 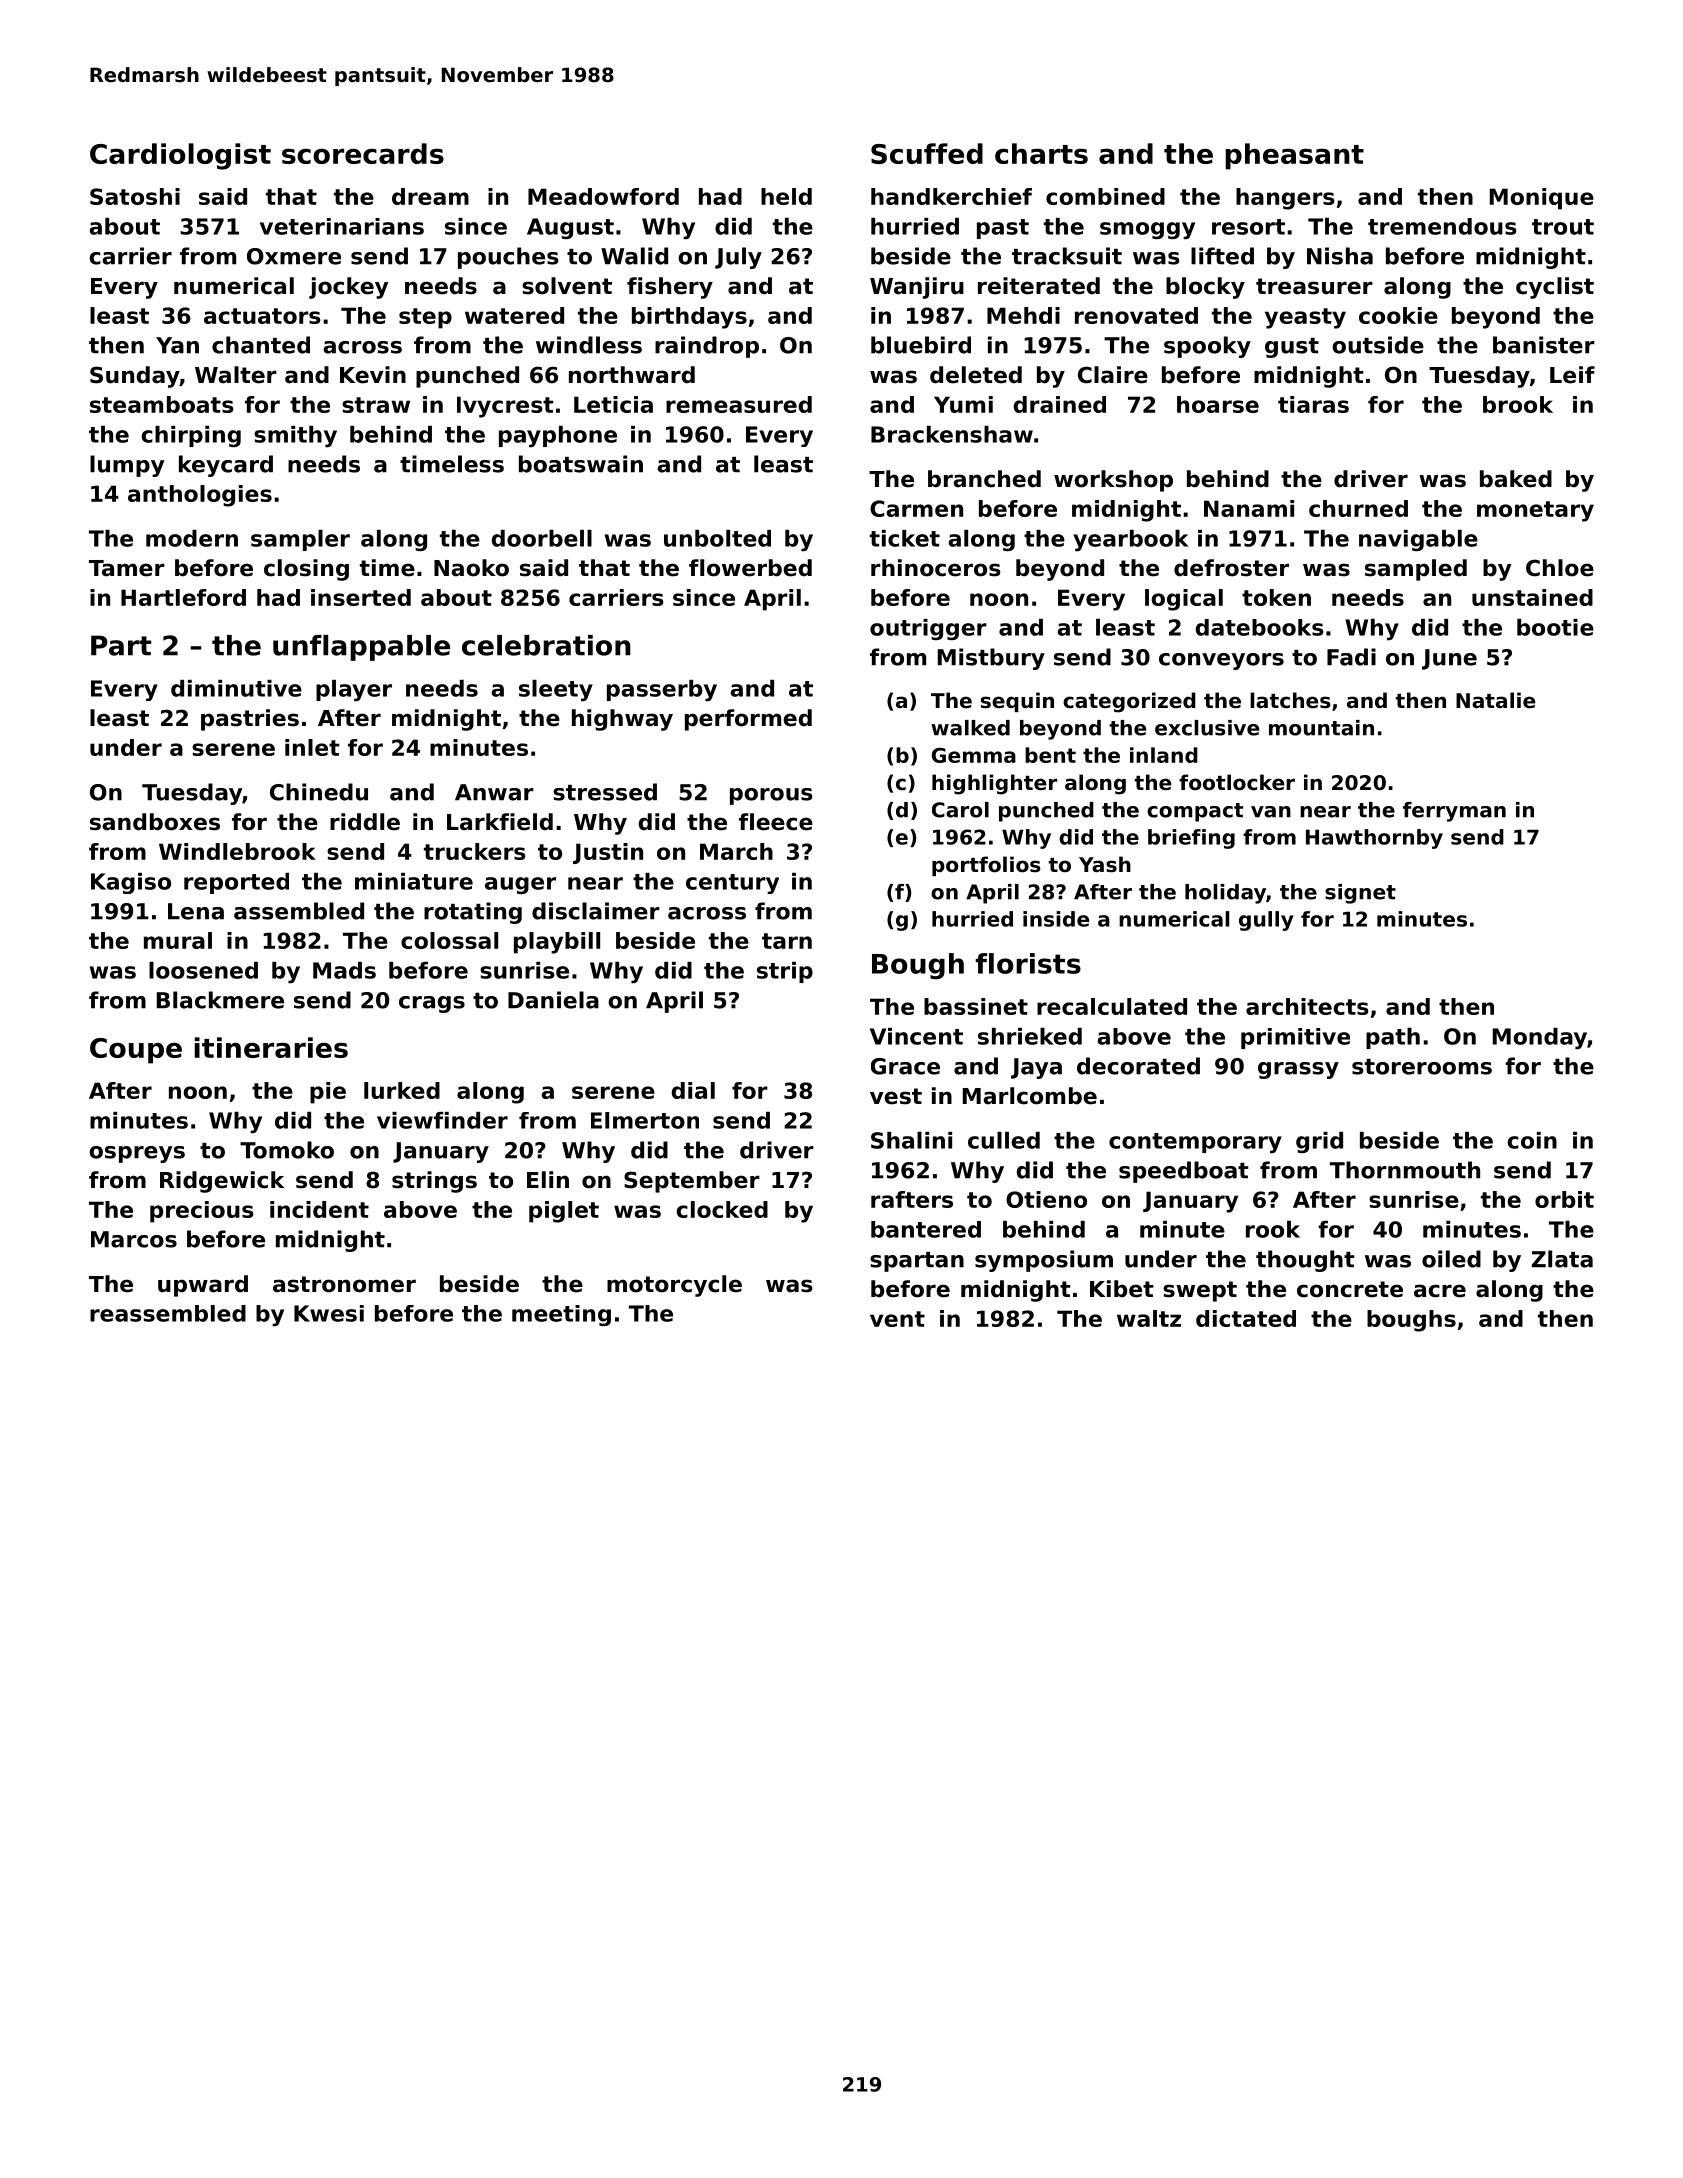 What do you see at coordinates (739, 404) in the screenshot?
I see `remeasured` at bounding box center [739, 404].
